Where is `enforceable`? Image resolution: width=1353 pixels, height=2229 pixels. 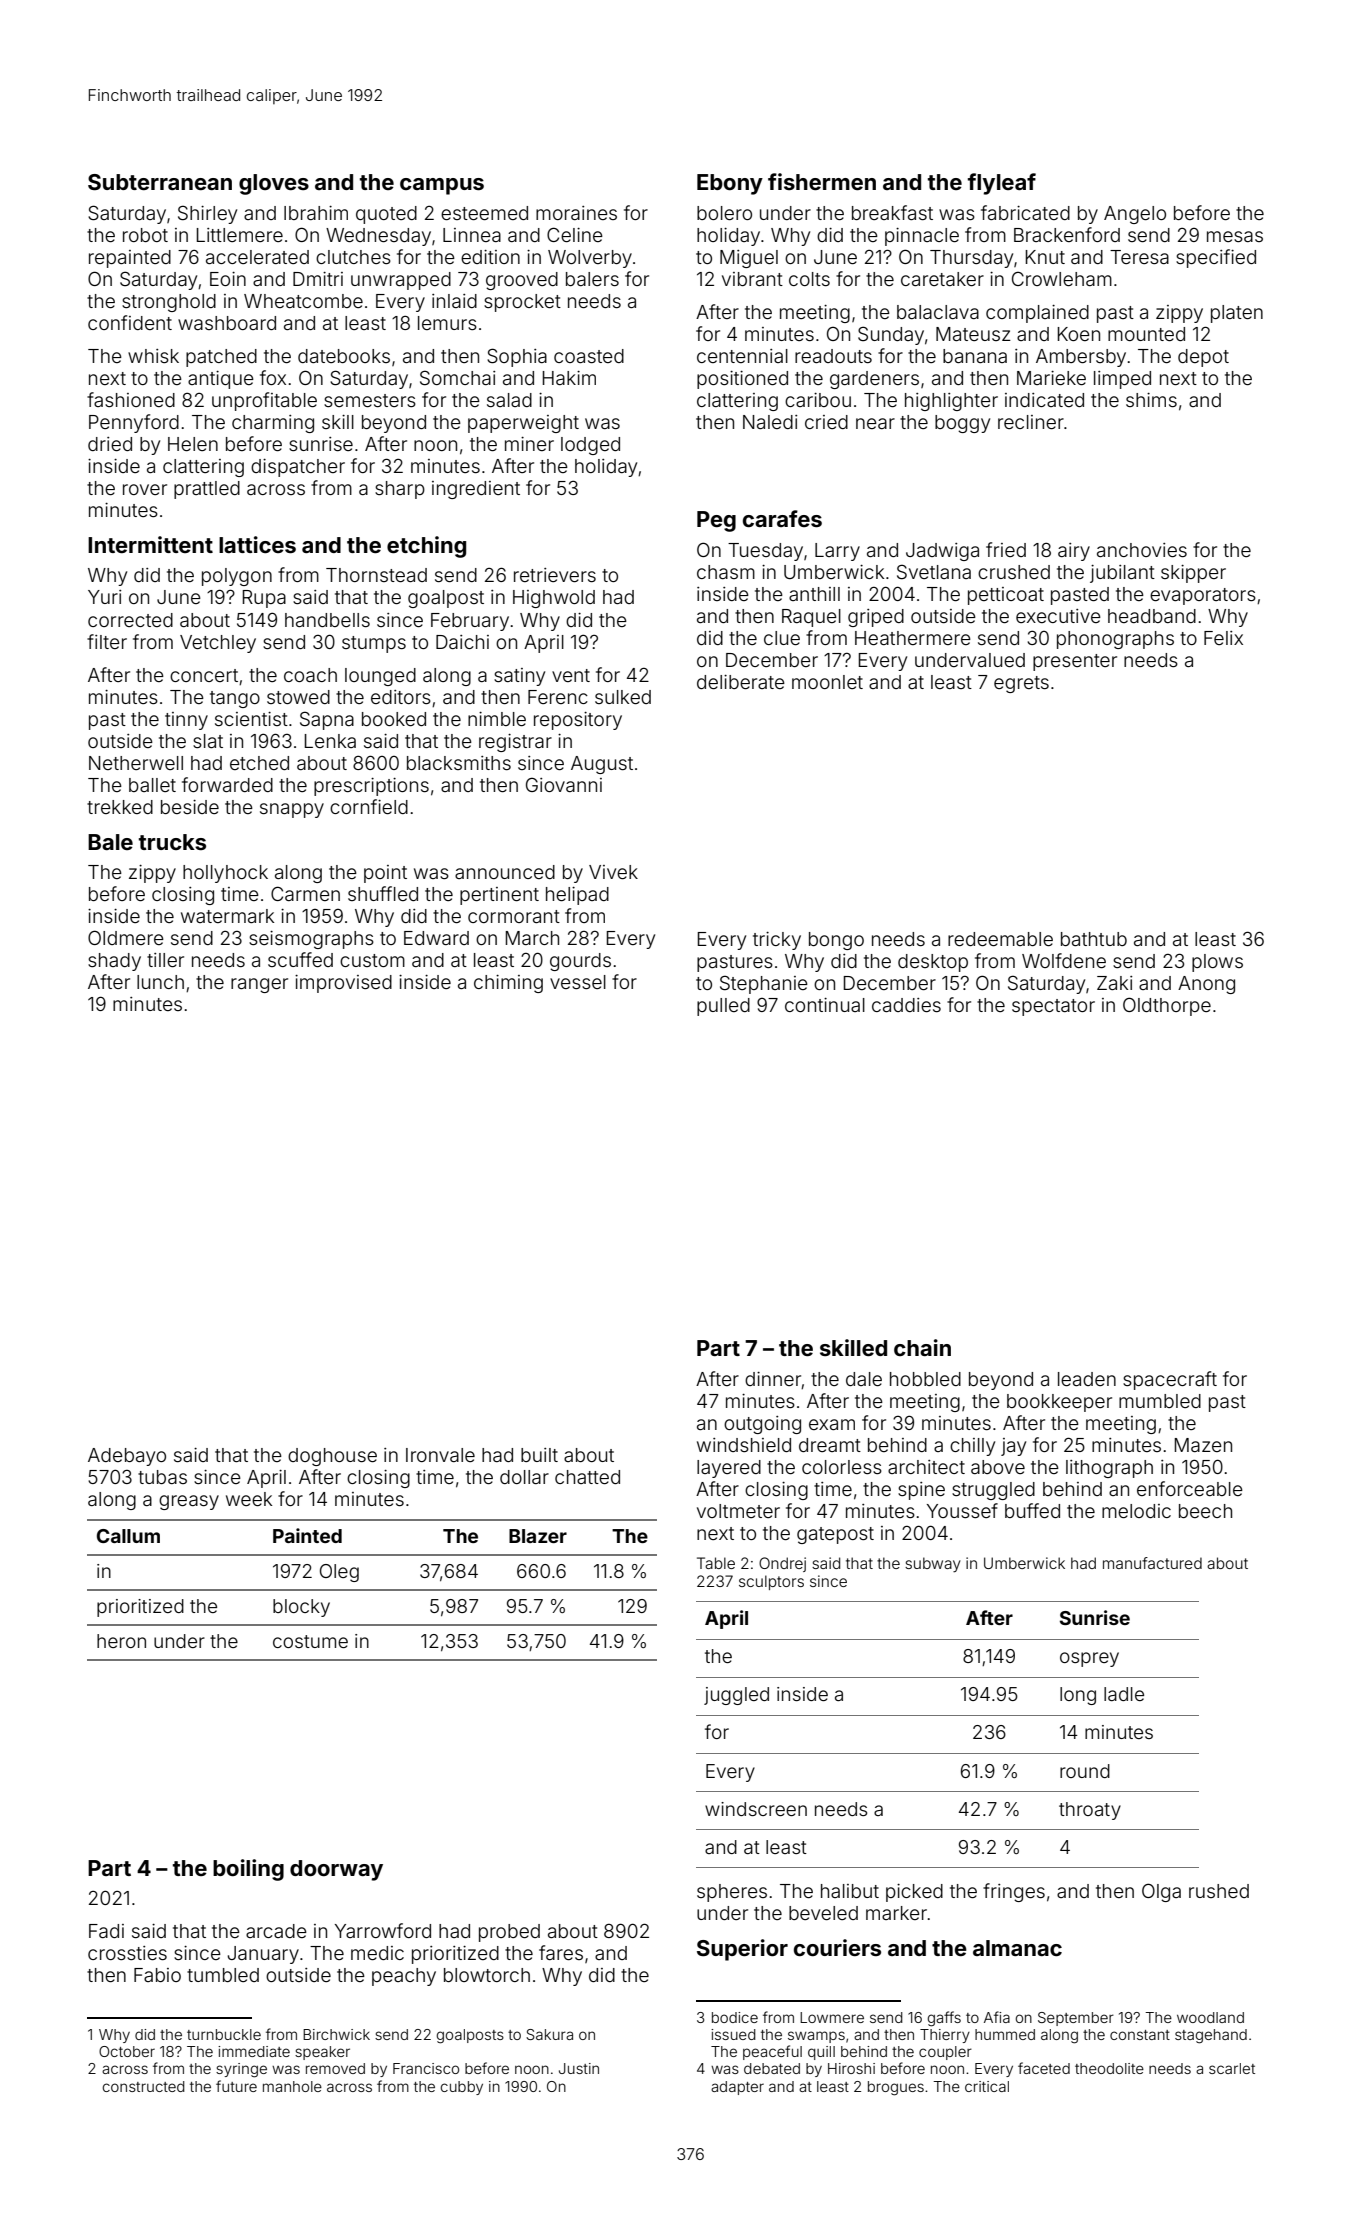 enforceable is located at coordinates (1190, 1488).
